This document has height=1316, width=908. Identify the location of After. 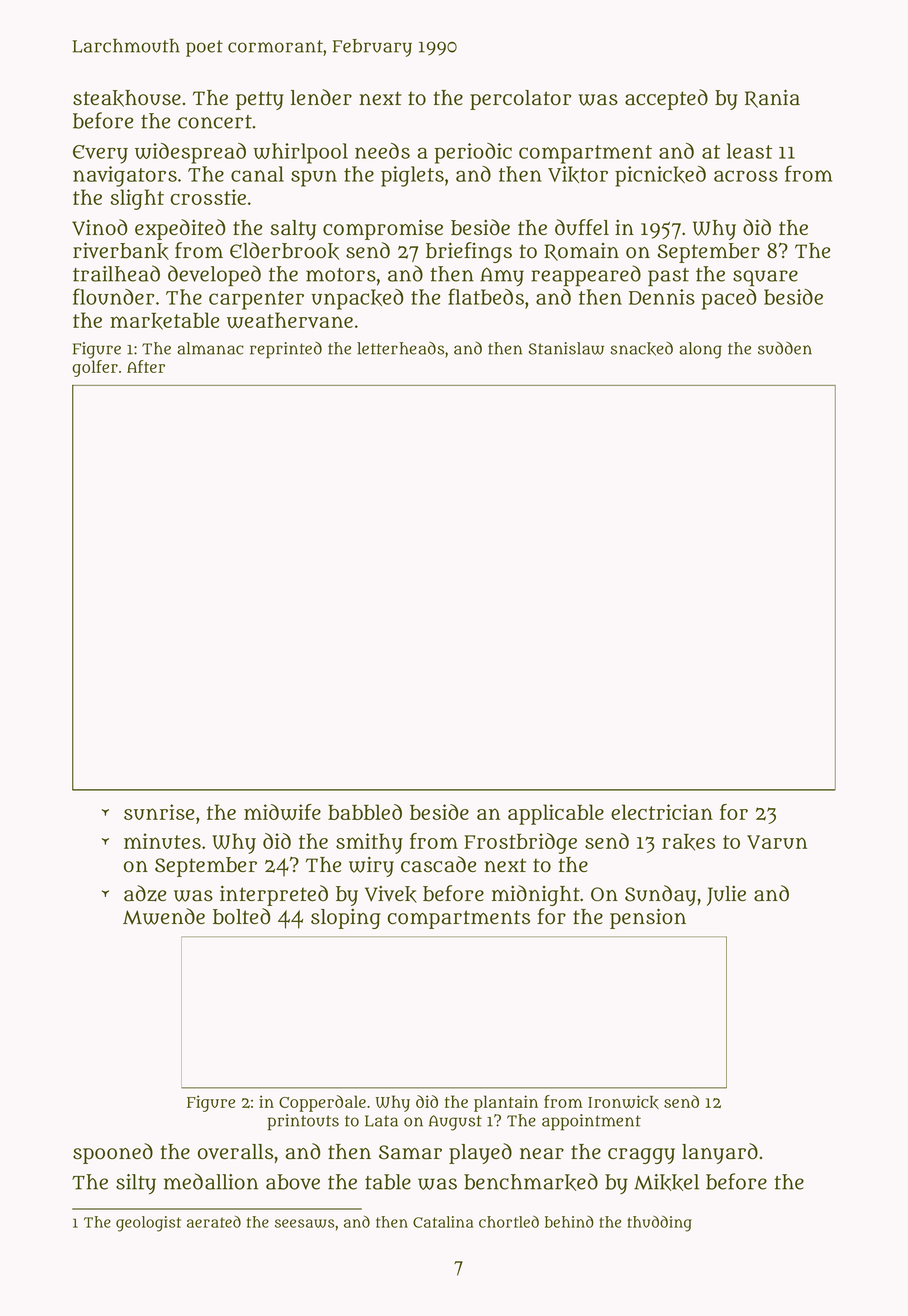
(146, 366).
